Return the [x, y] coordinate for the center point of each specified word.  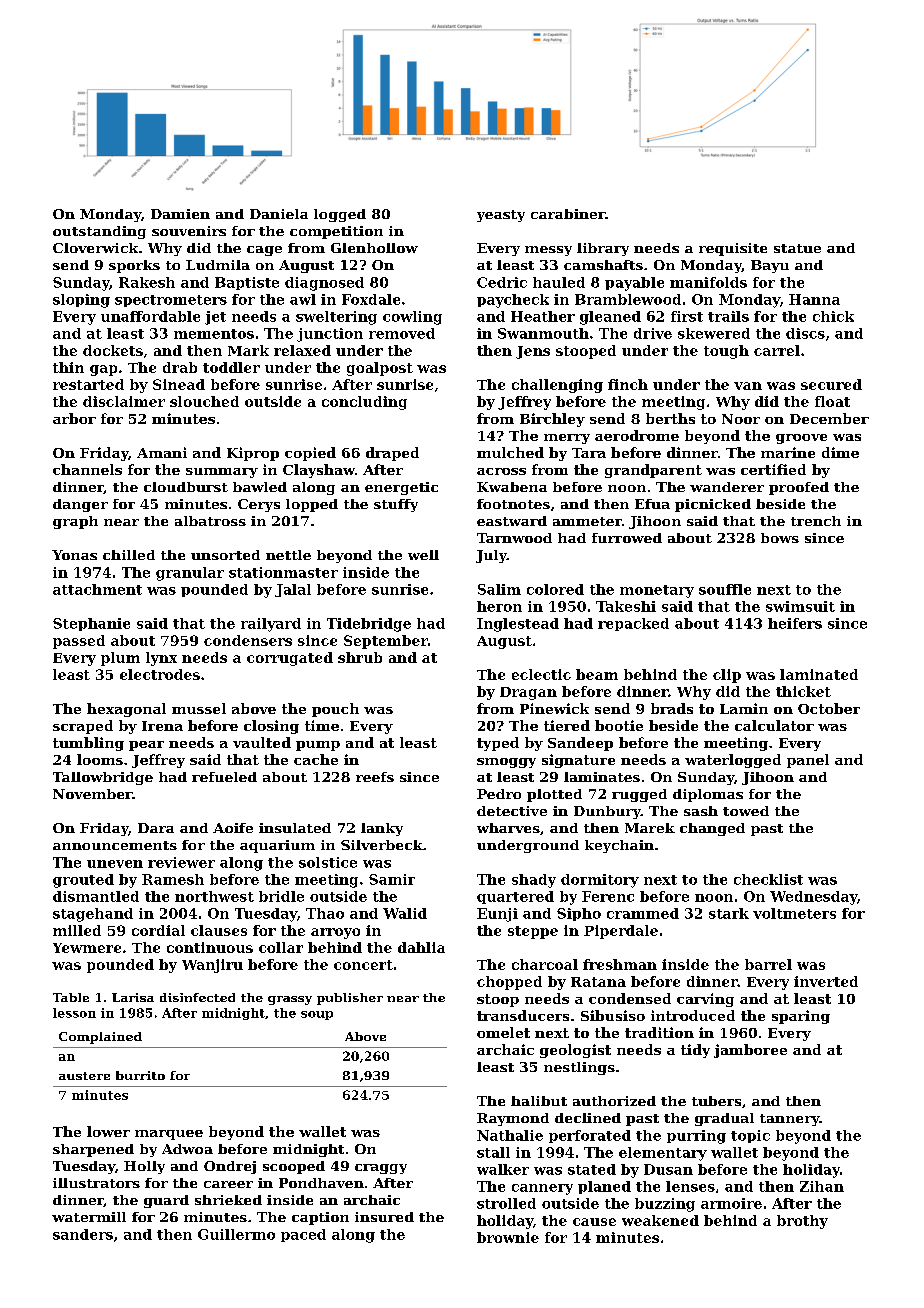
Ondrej [230, 1167]
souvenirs [189, 231]
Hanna [814, 299]
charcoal [545, 964]
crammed [643, 913]
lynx [161, 659]
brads [672, 708]
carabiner [568, 214]
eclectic [541, 674]
